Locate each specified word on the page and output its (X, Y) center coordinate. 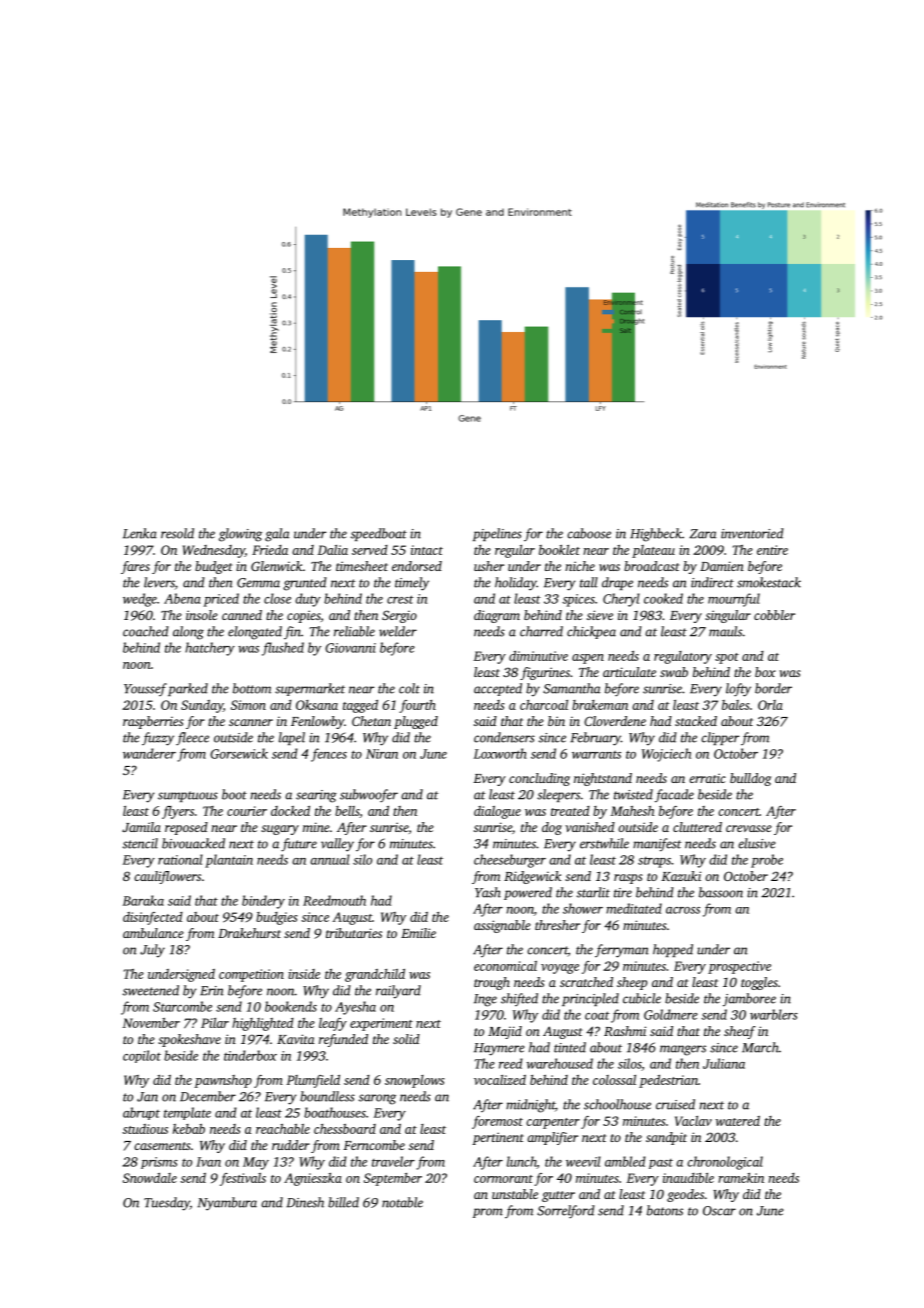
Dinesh (305, 1202)
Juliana (724, 1063)
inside (304, 974)
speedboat (379, 534)
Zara (703, 534)
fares (135, 567)
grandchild (375, 975)
